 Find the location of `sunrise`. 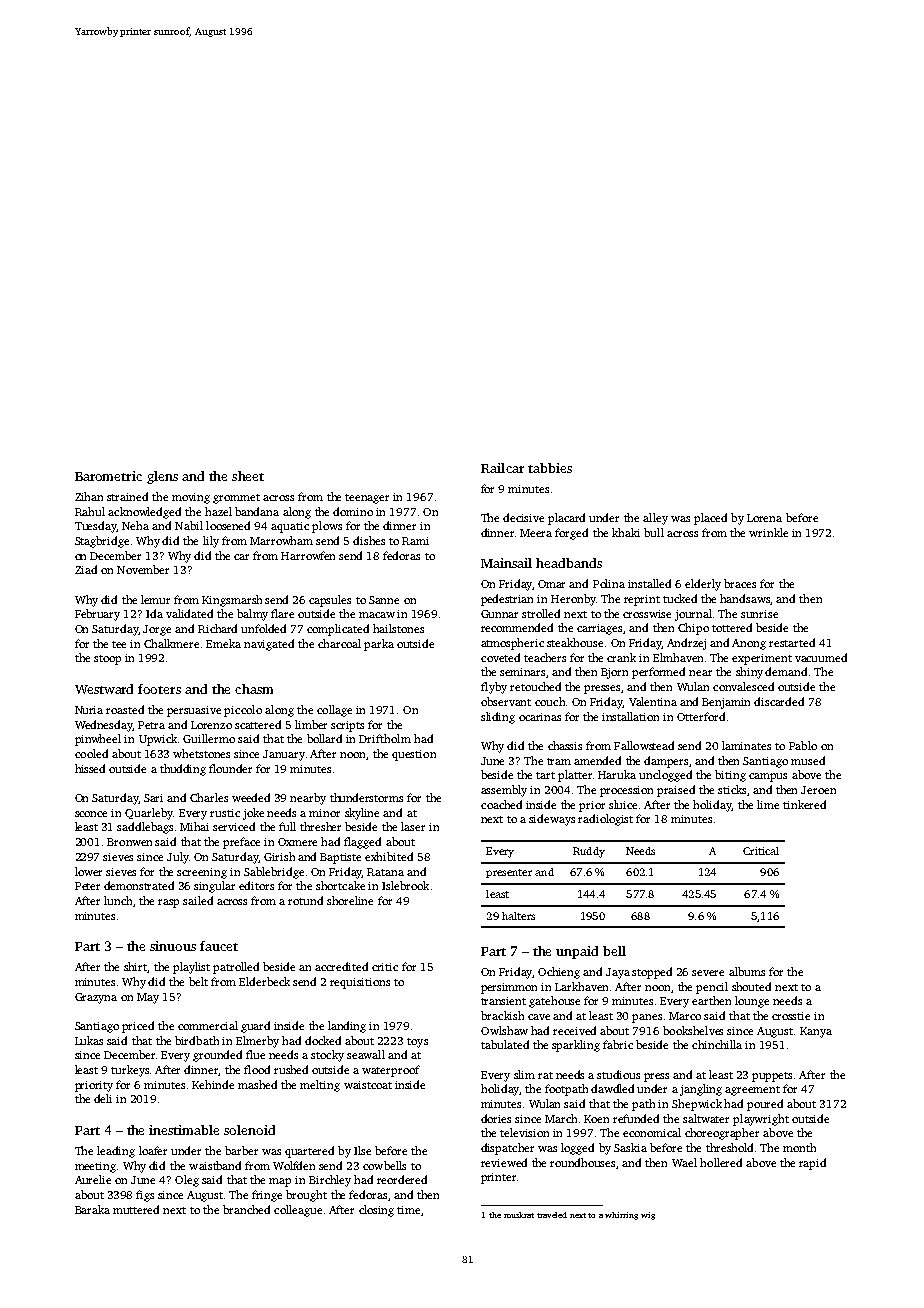

sunrise is located at coordinates (759, 614).
